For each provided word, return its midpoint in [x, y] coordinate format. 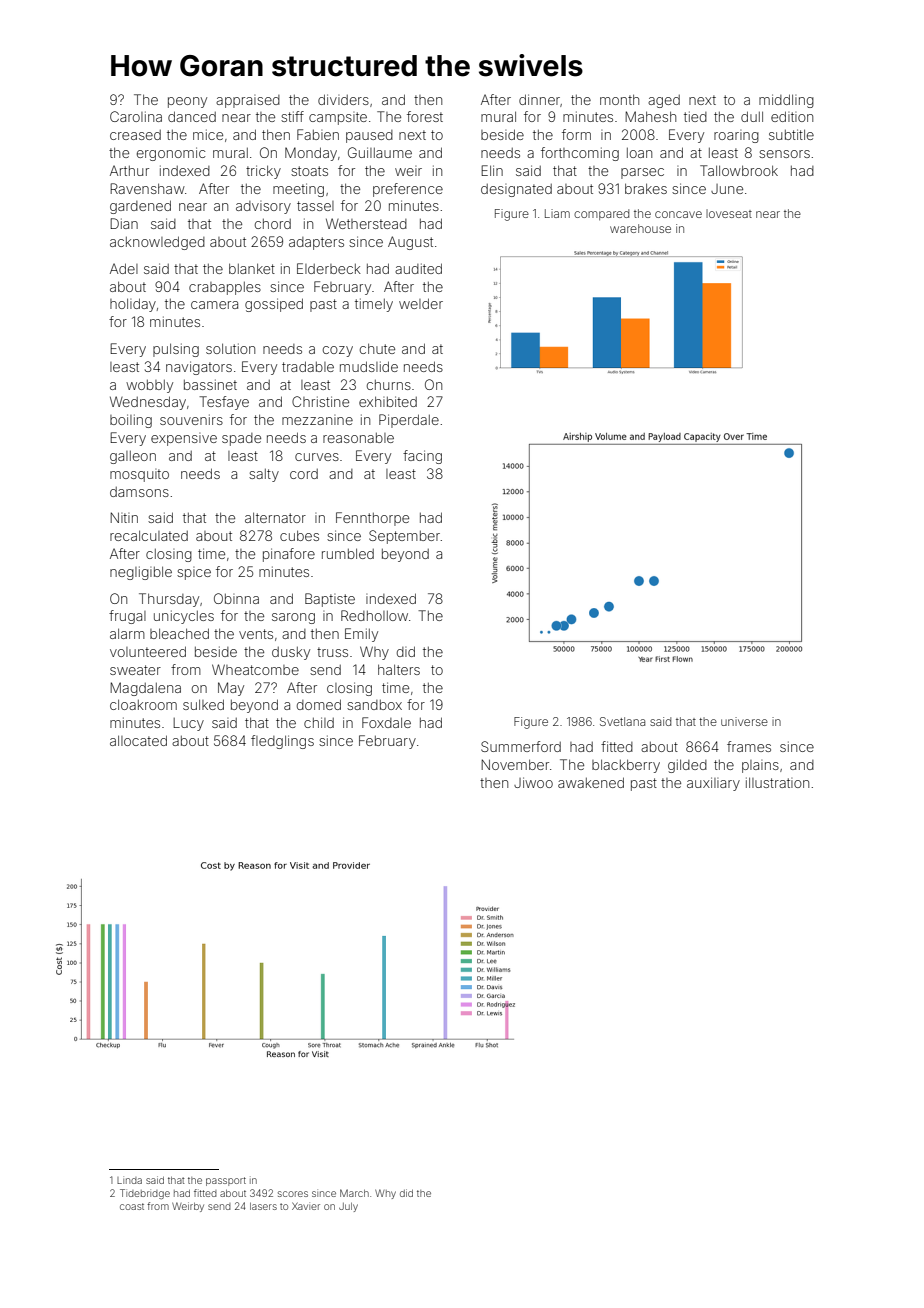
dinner [539, 99]
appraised [248, 101]
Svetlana [622, 721]
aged [664, 101]
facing [422, 457]
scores [293, 1194]
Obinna [236, 598]
